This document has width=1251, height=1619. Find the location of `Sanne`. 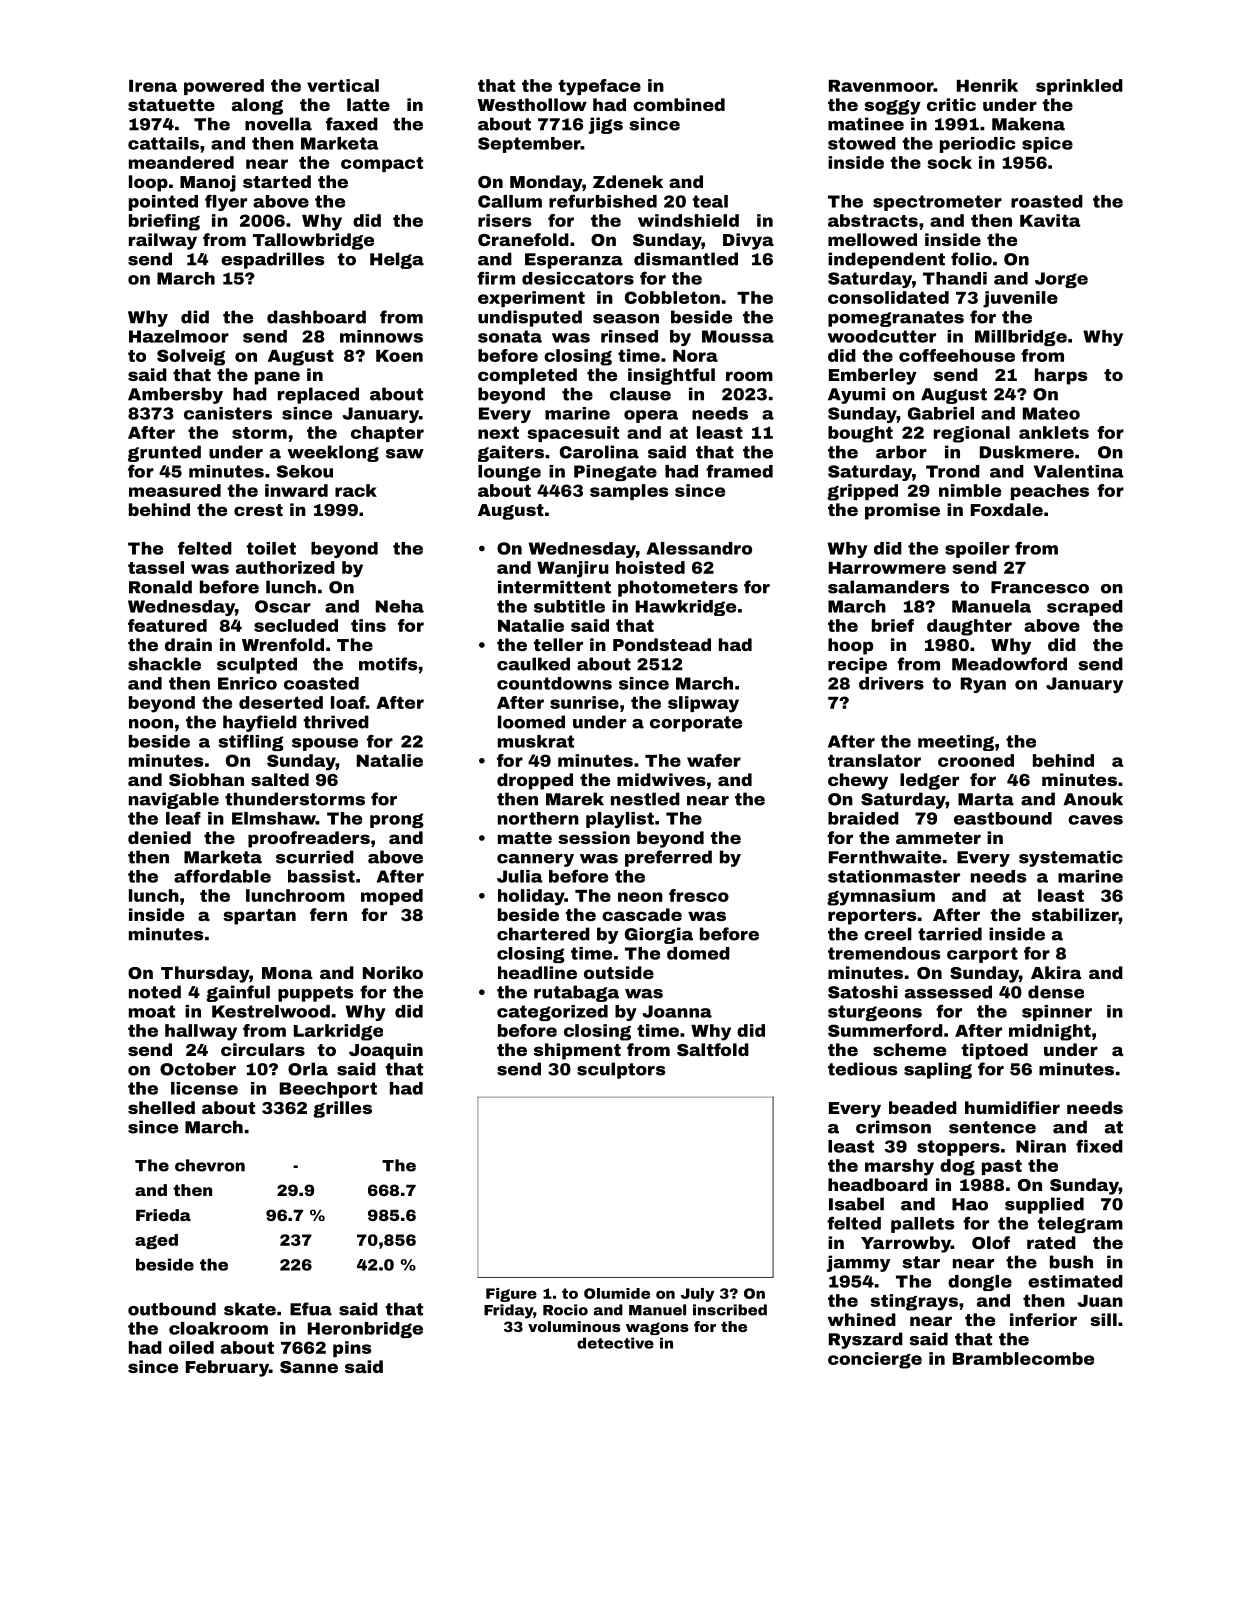

Sanne is located at coordinates (309, 1367).
